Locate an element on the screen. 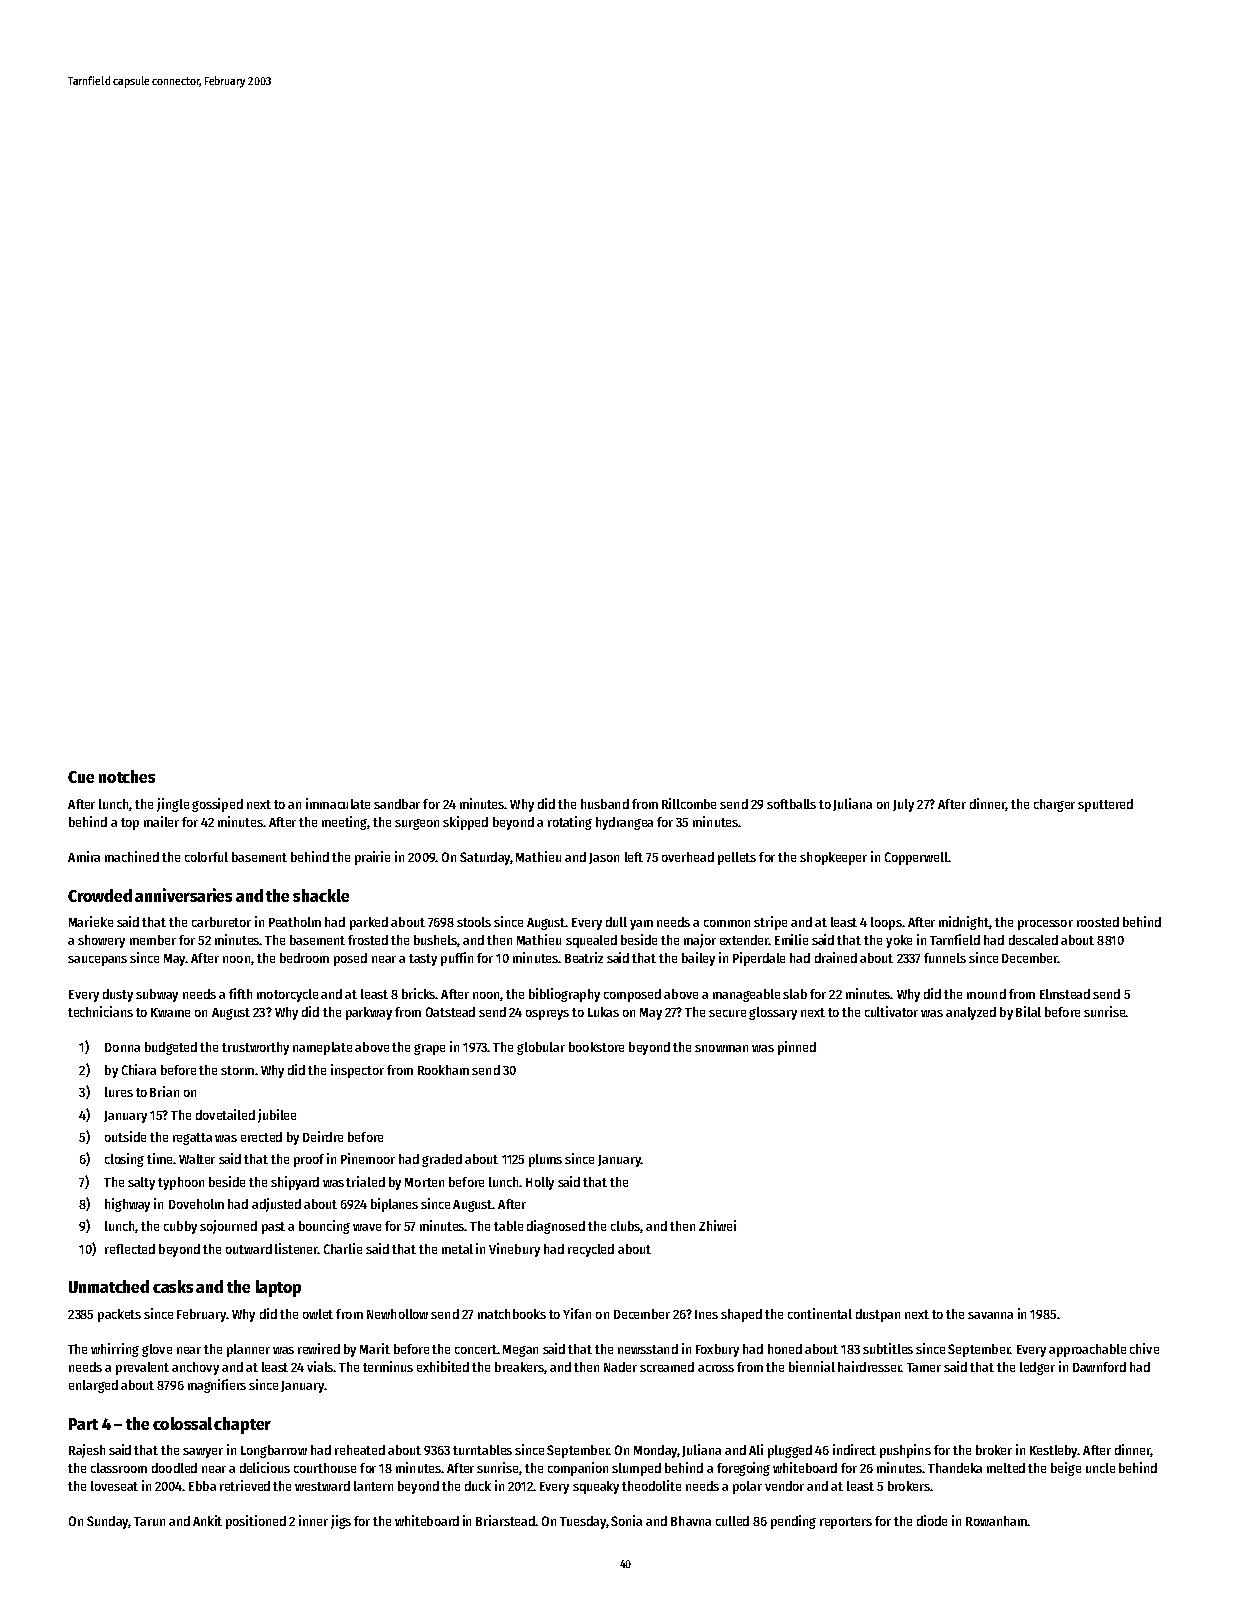 This screenshot has width=1239, height=1604. Foxbury is located at coordinates (717, 1350).
